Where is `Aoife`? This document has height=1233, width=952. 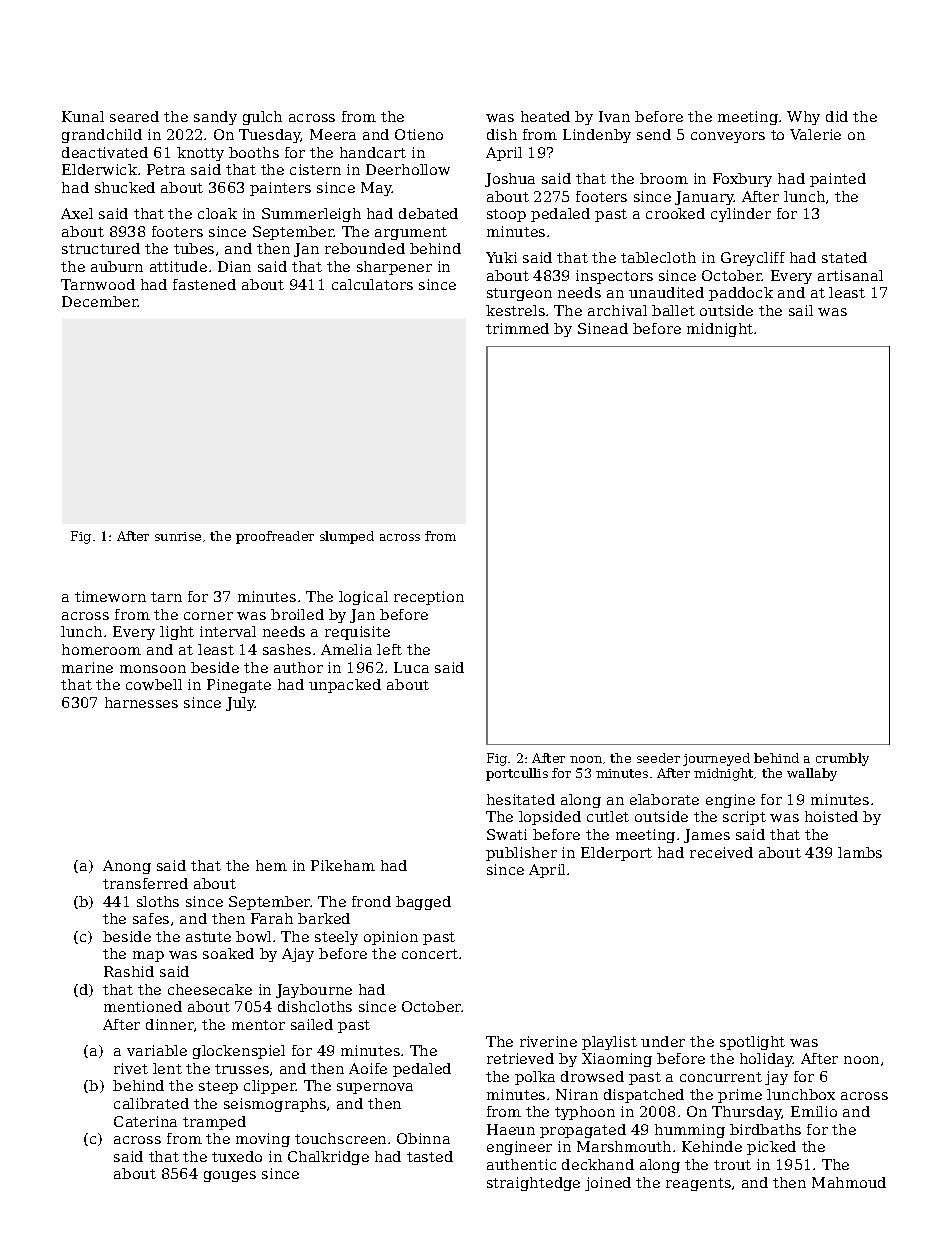 Aoife is located at coordinates (368, 1068).
